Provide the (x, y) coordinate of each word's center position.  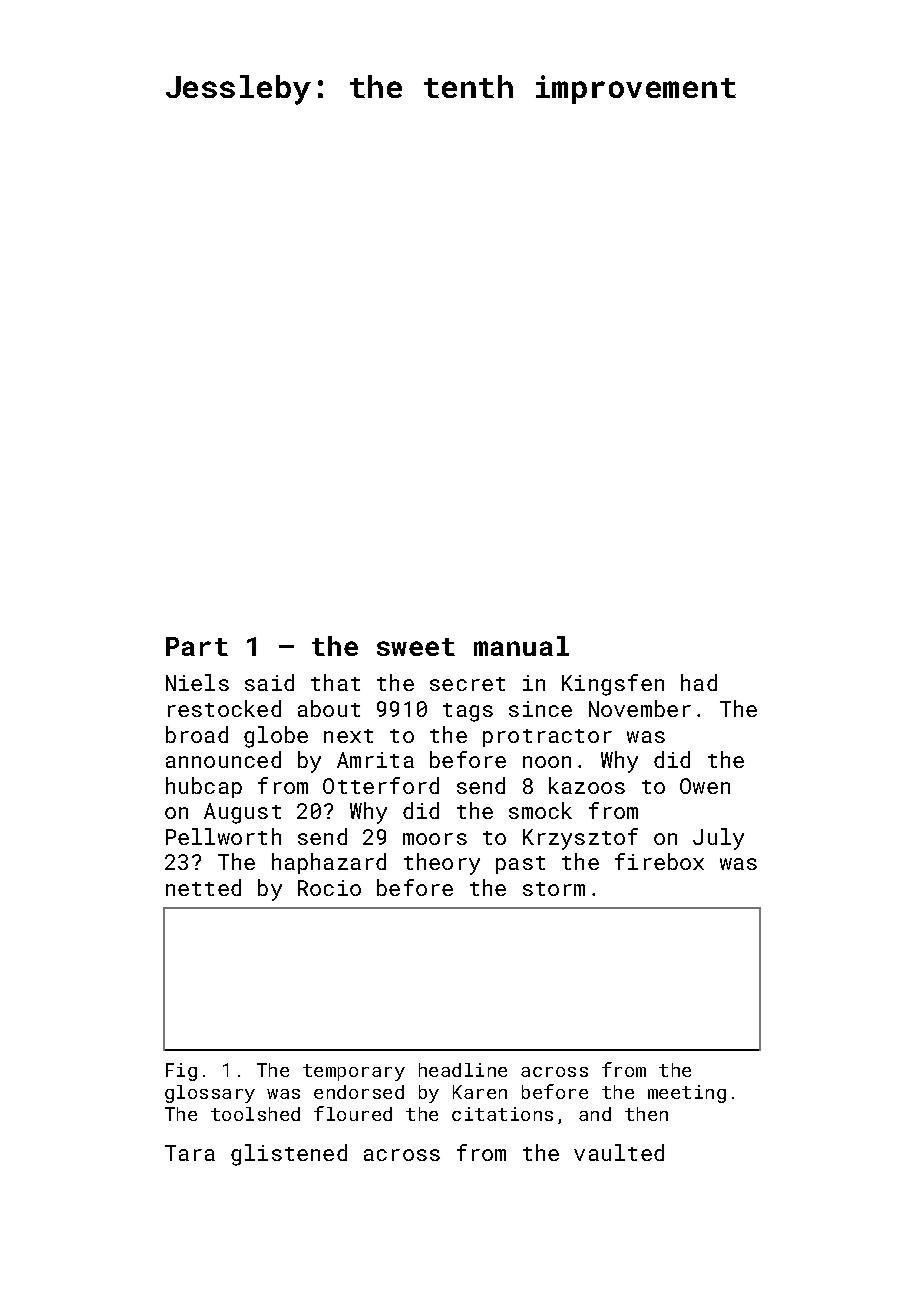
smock (540, 810)
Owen (705, 786)
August (242, 813)
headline (463, 1070)
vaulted (619, 1152)
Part (197, 646)
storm (554, 889)
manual (521, 646)
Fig (181, 1072)
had (699, 682)
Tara (190, 1153)
